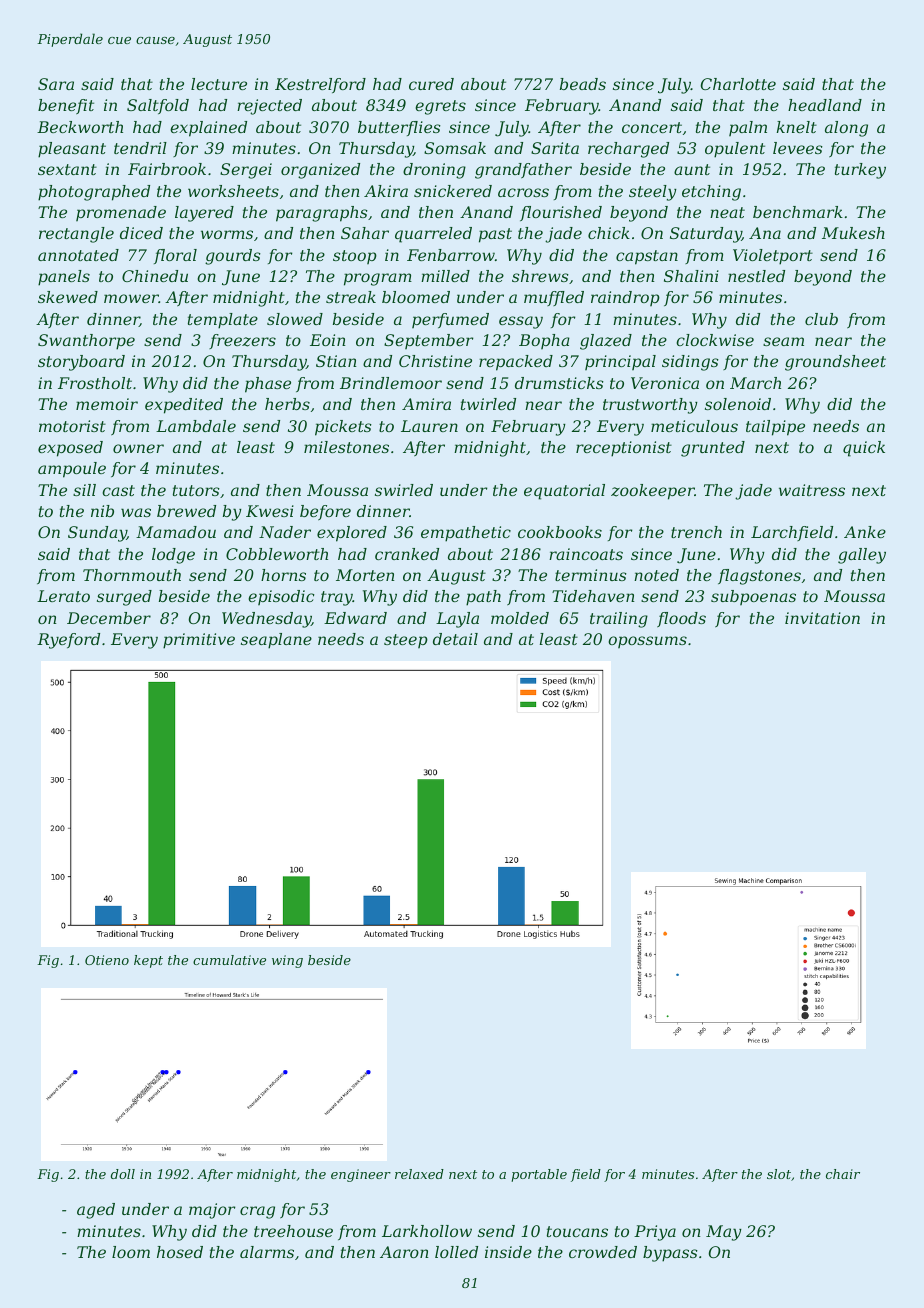 This screenshot has width=924, height=1308. Describe the element at coordinates (96, 1211) in the screenshot. I see `aged` at that location.
